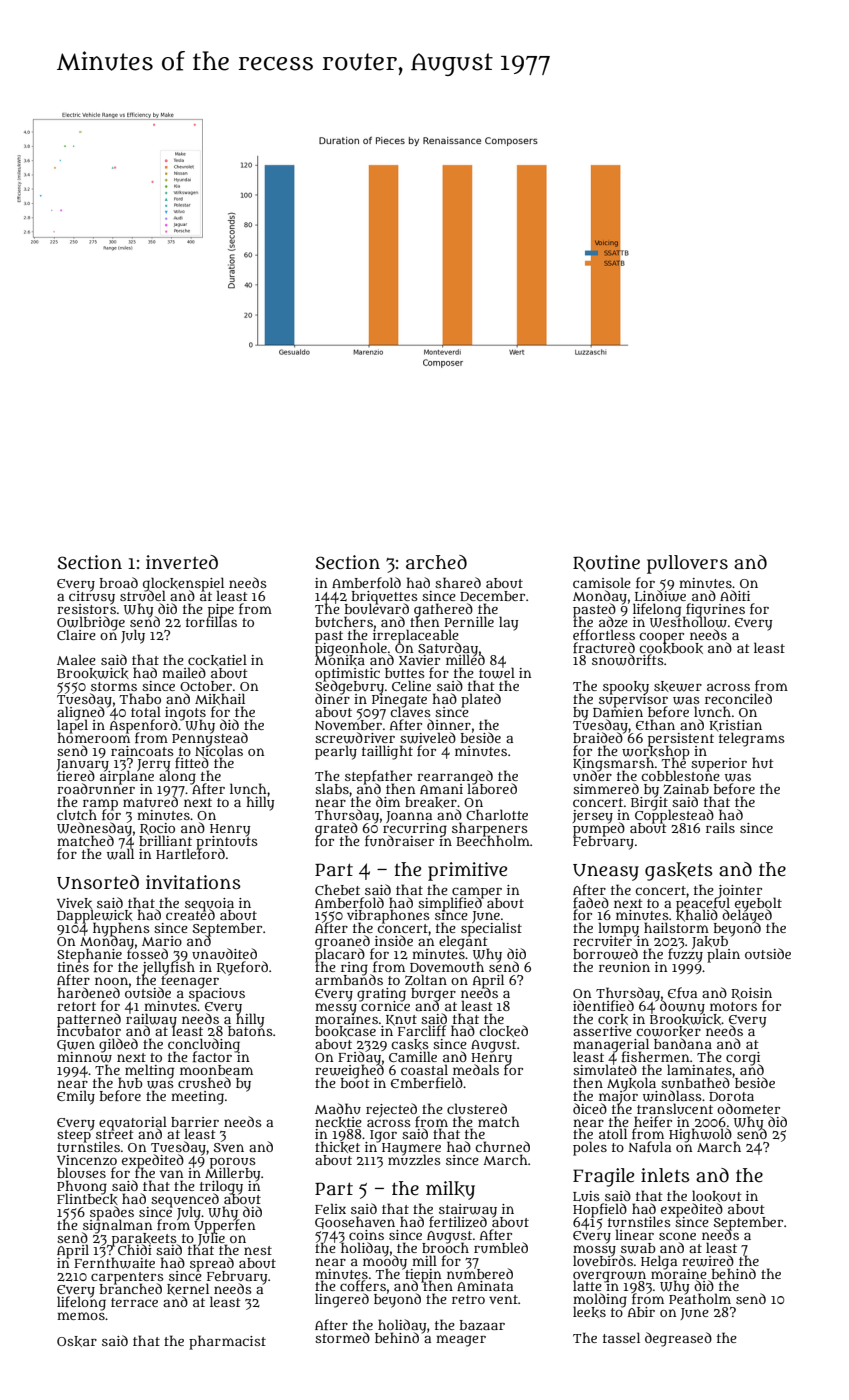  Describe the element at coordinates (184, 672) in the screenshot. I see `mailed` at that location.
